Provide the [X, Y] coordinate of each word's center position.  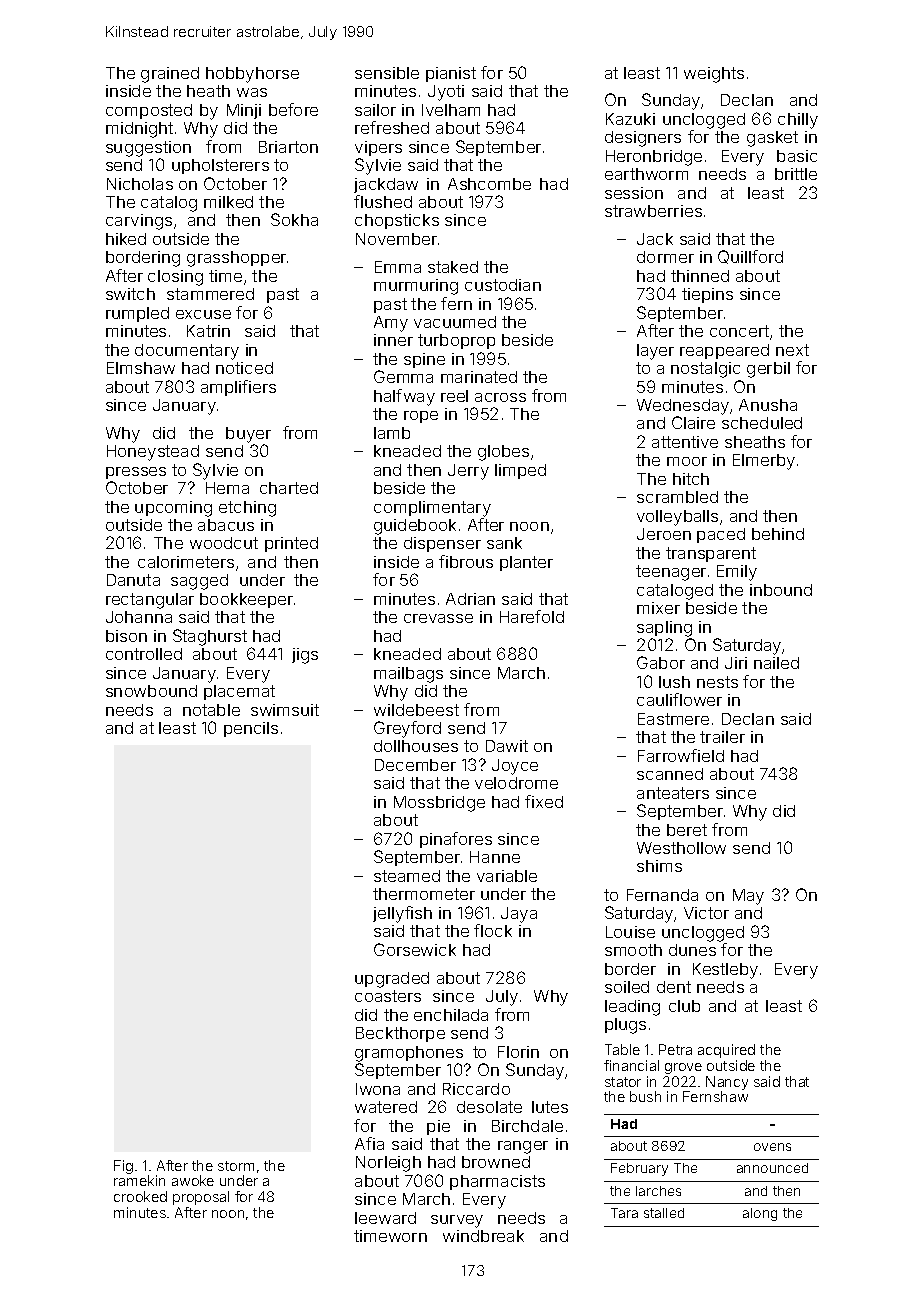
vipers [378, 148]
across [500, 397]
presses [136, 473]
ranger [523, 1147]
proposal [201, 1198]
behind [778, 534]
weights [714, 75]
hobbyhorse [252, 75]
